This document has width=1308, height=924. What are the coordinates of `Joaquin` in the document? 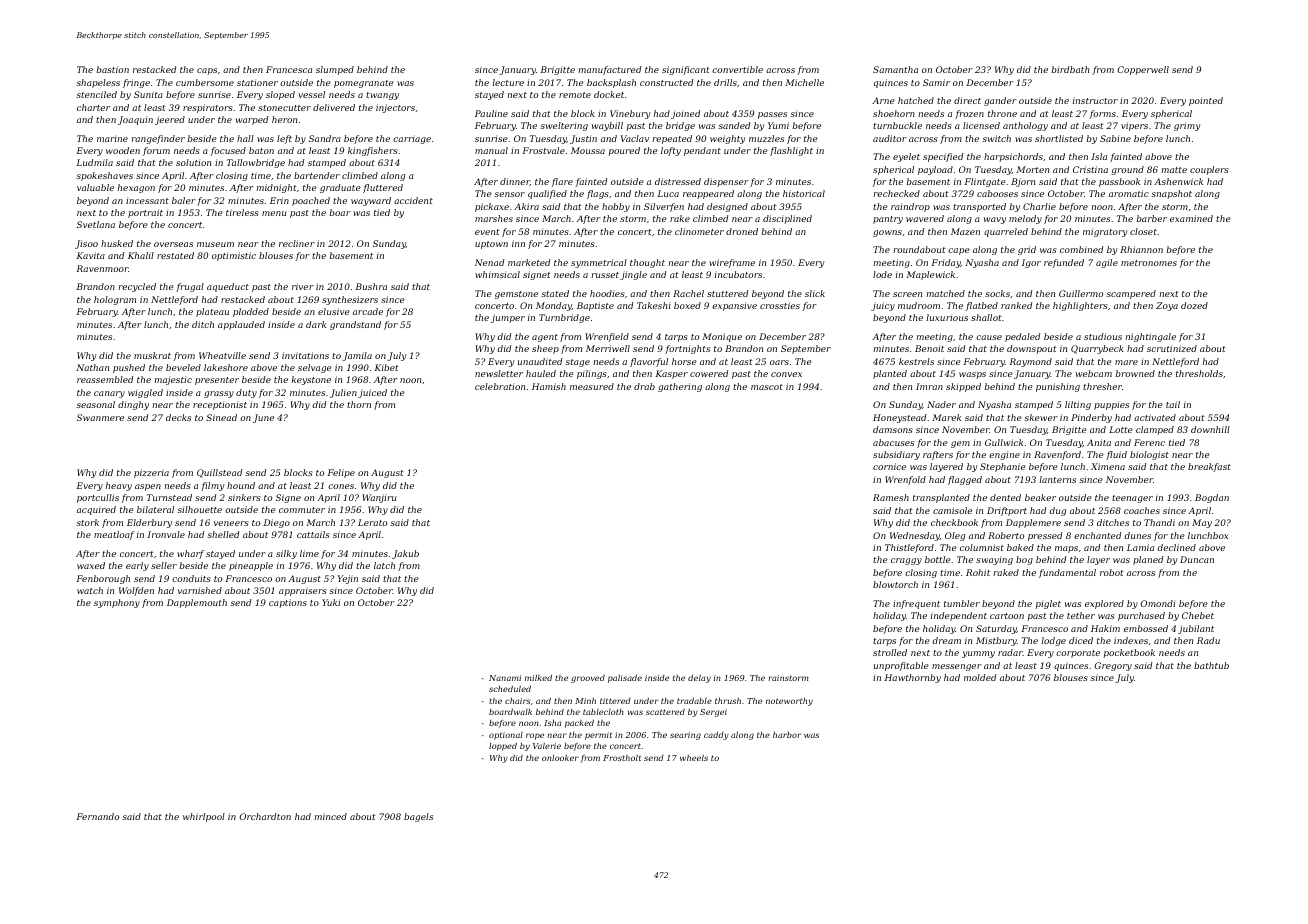 It's located at (135, 120).
